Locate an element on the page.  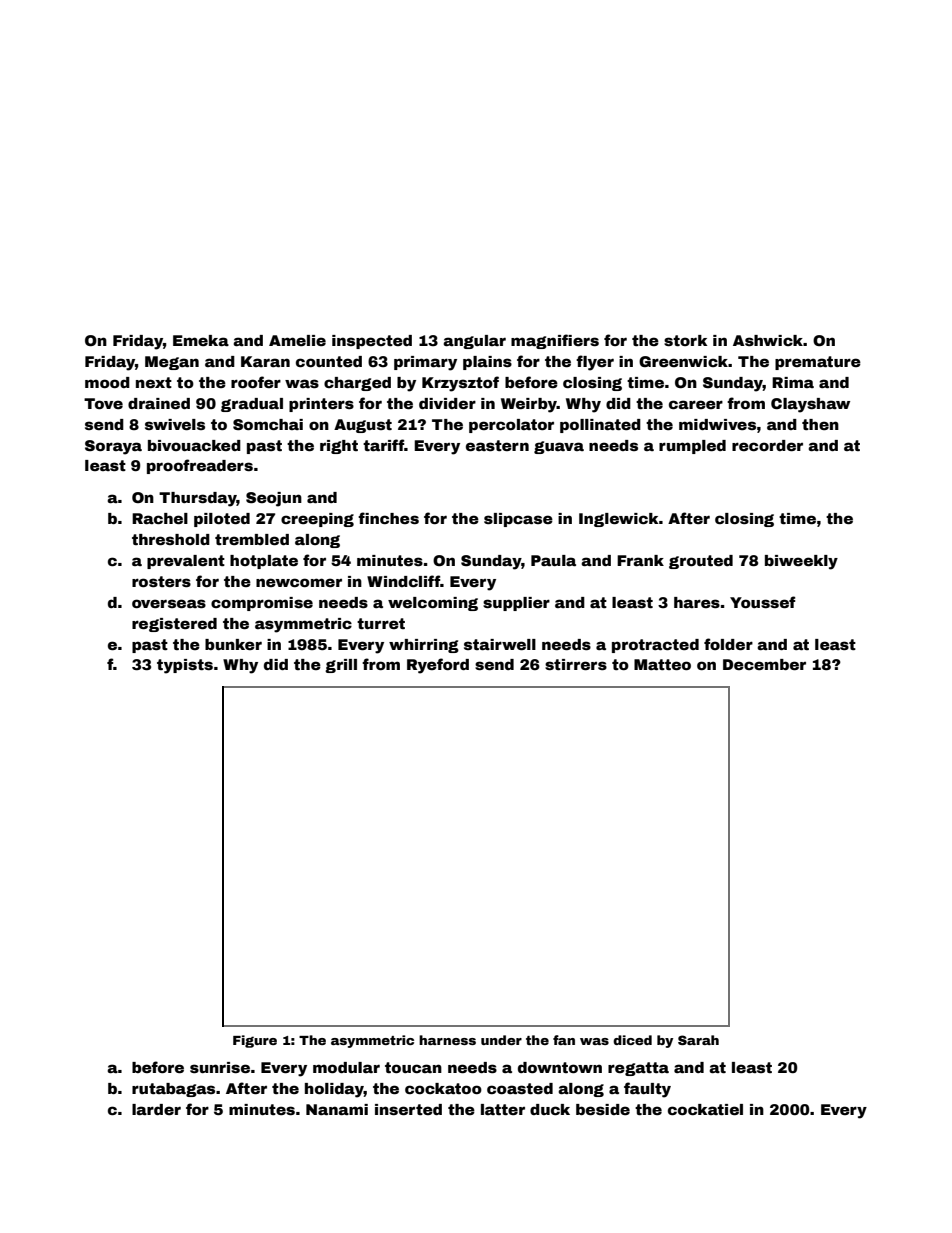
finches is located at coordinates (388, 518).
